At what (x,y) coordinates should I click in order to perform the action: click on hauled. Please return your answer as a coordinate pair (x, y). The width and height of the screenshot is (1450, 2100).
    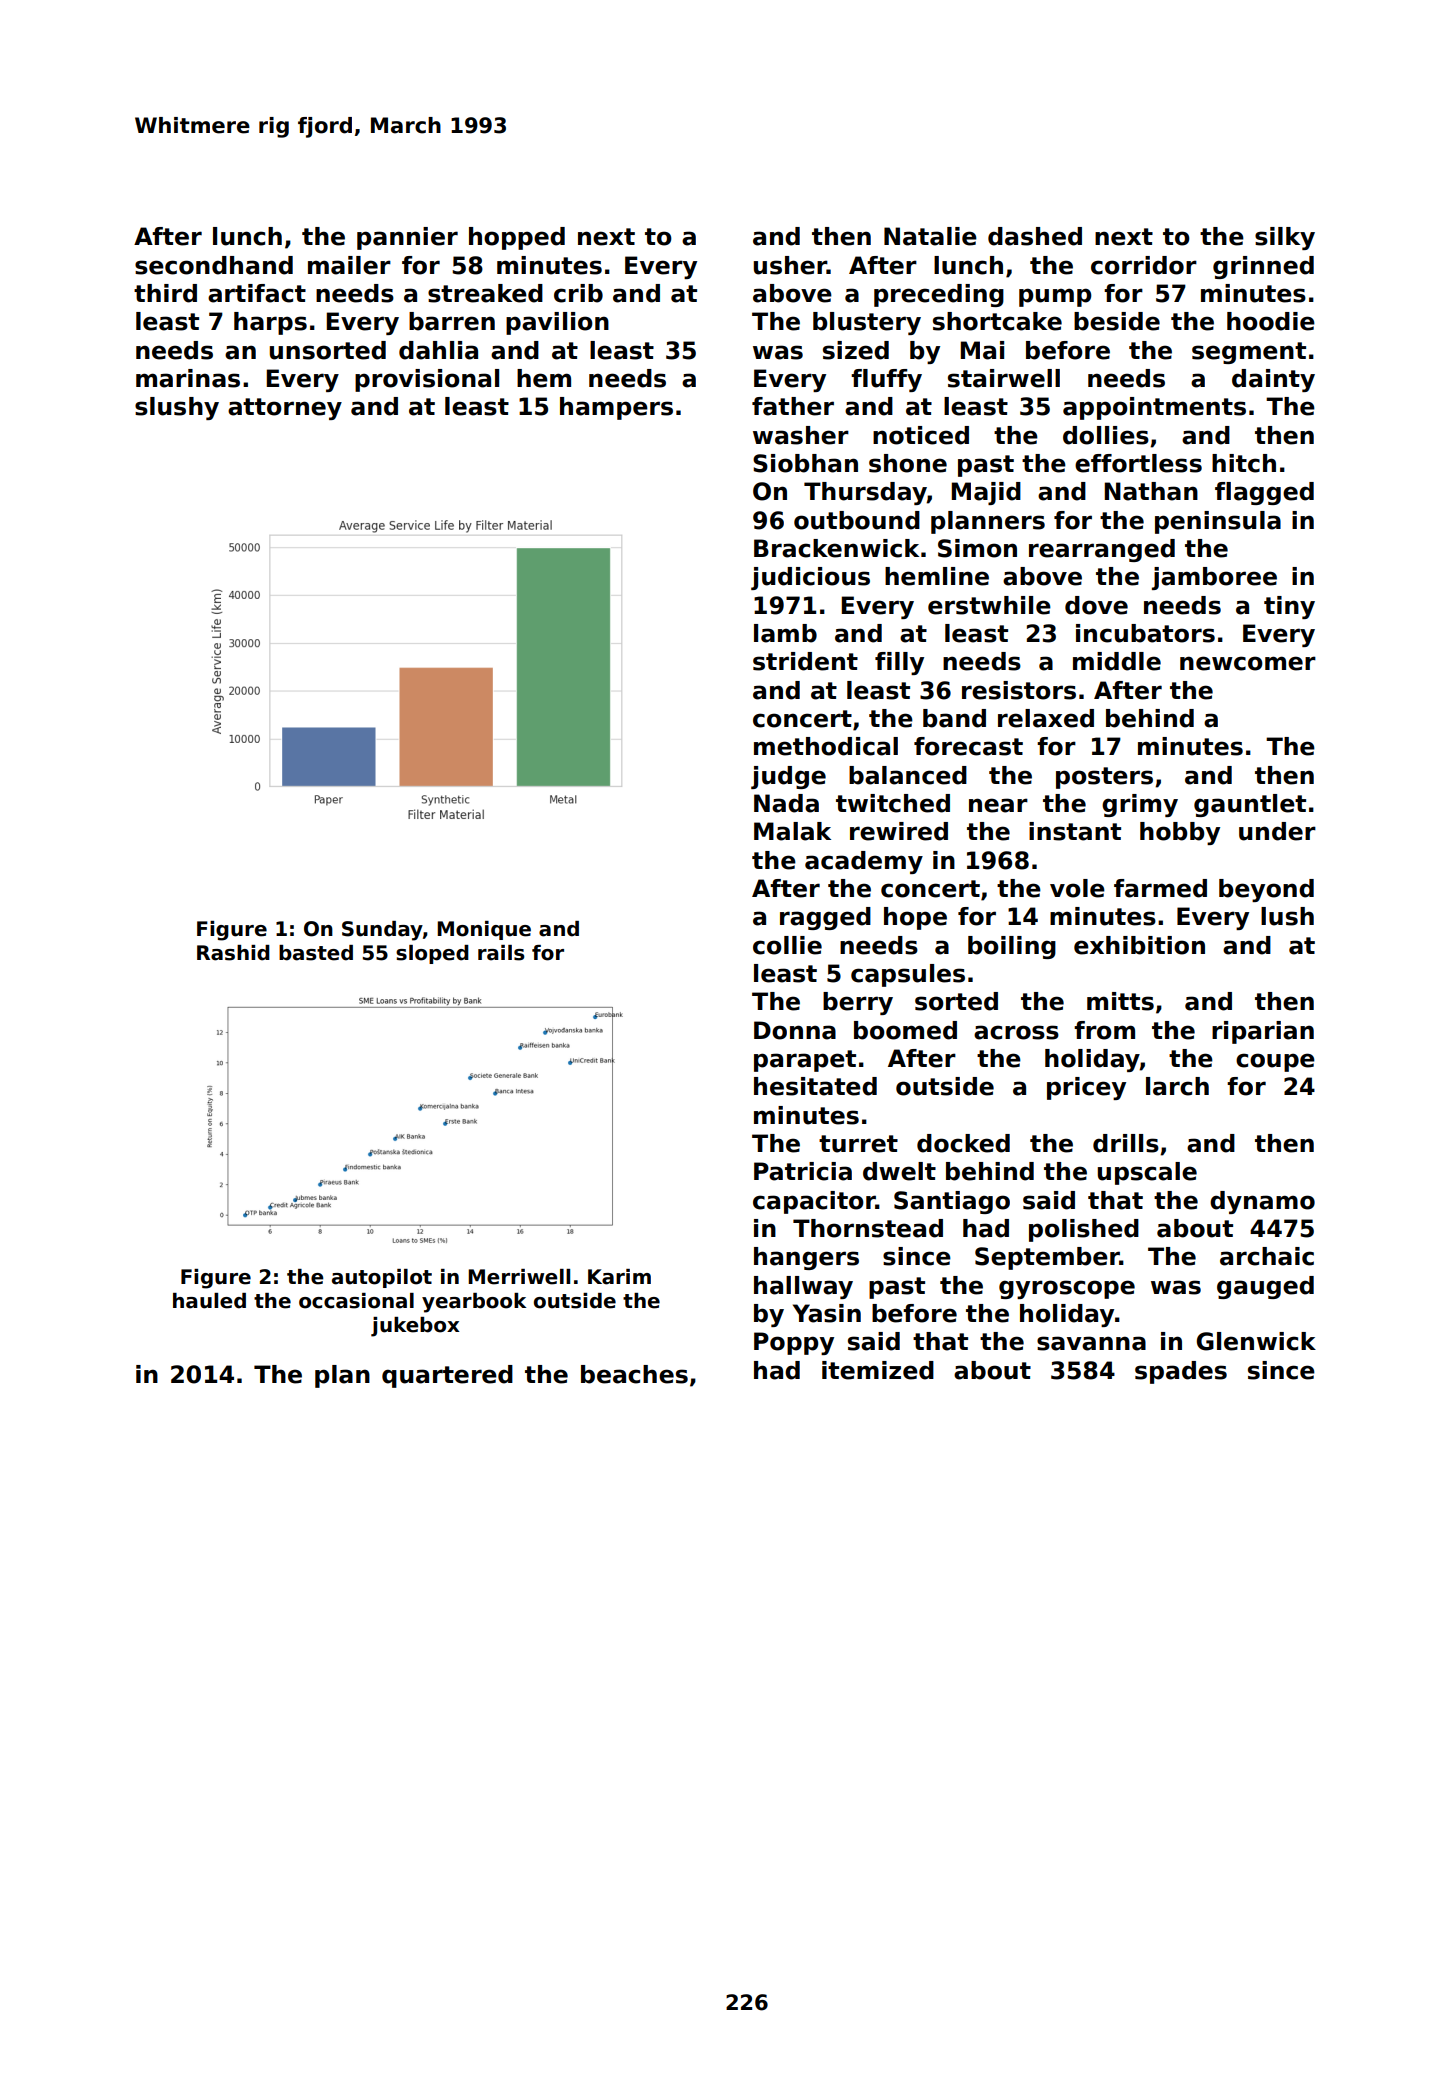
    Looking at the image, I should click on (209, 1301).
